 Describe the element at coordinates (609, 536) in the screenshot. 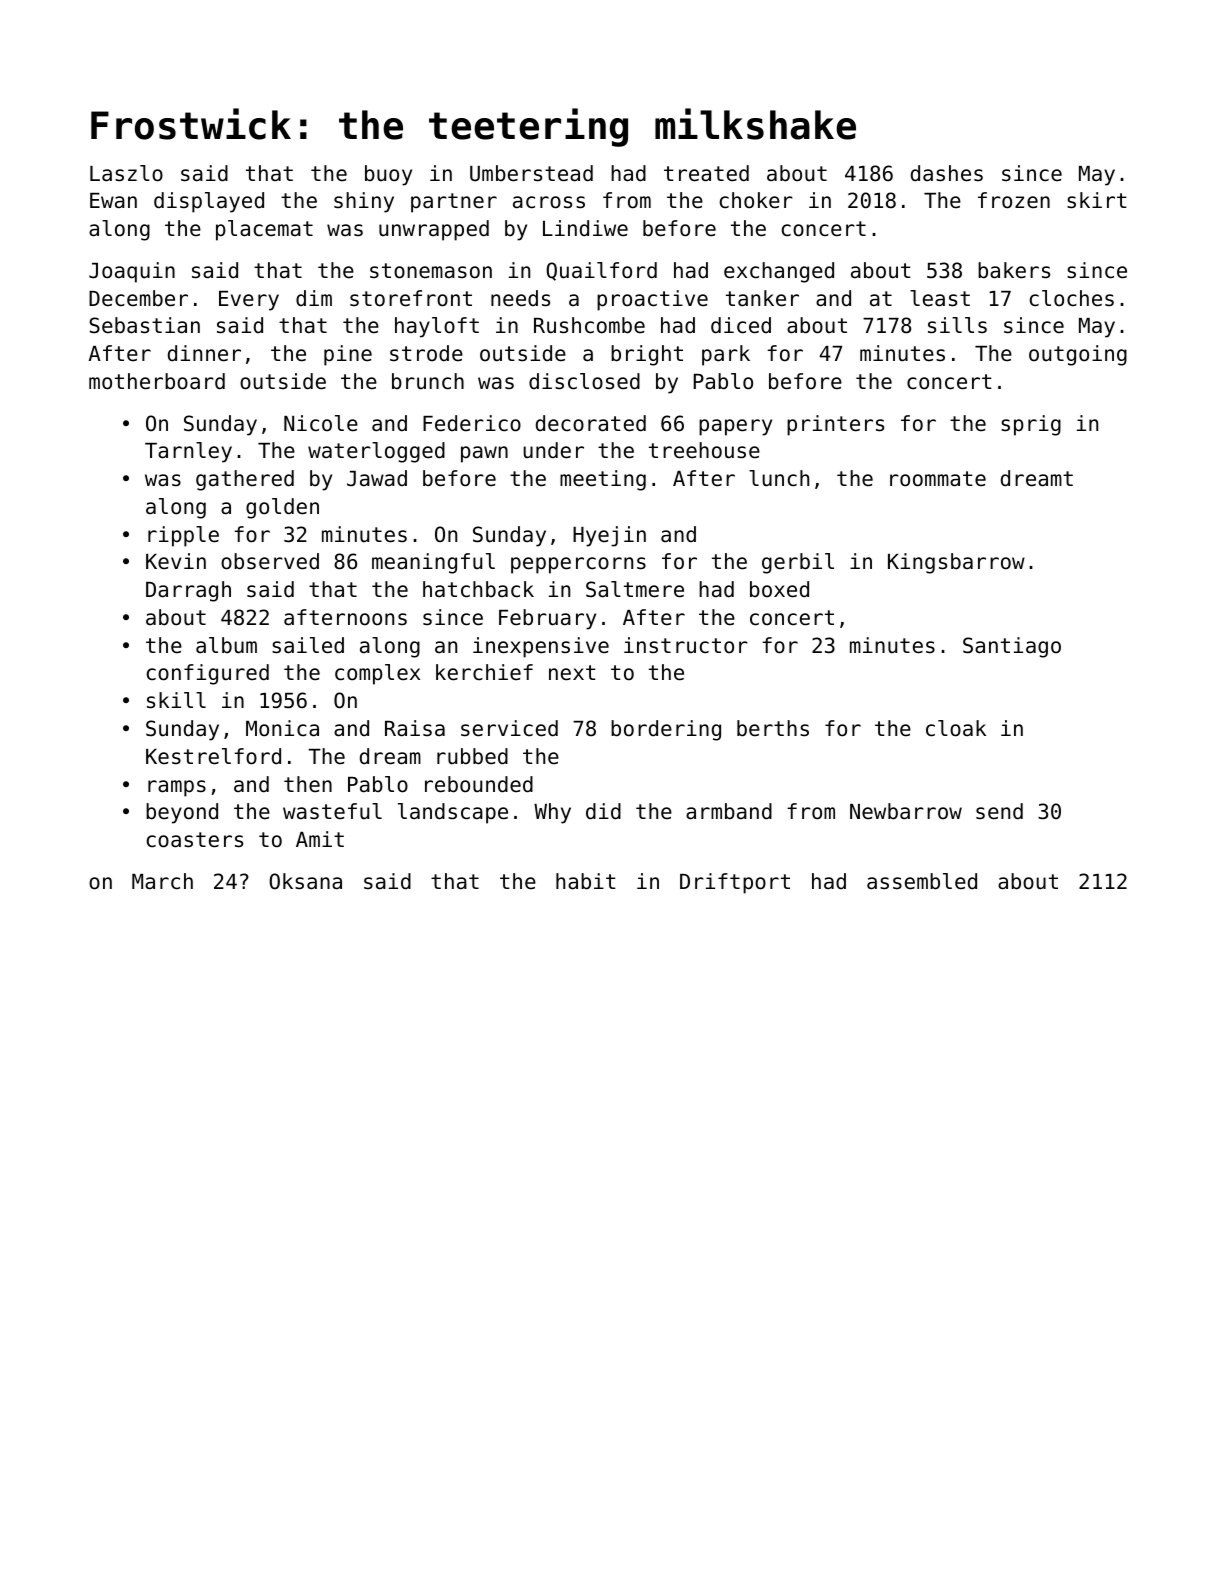

I see `Hyejin` at that location.
